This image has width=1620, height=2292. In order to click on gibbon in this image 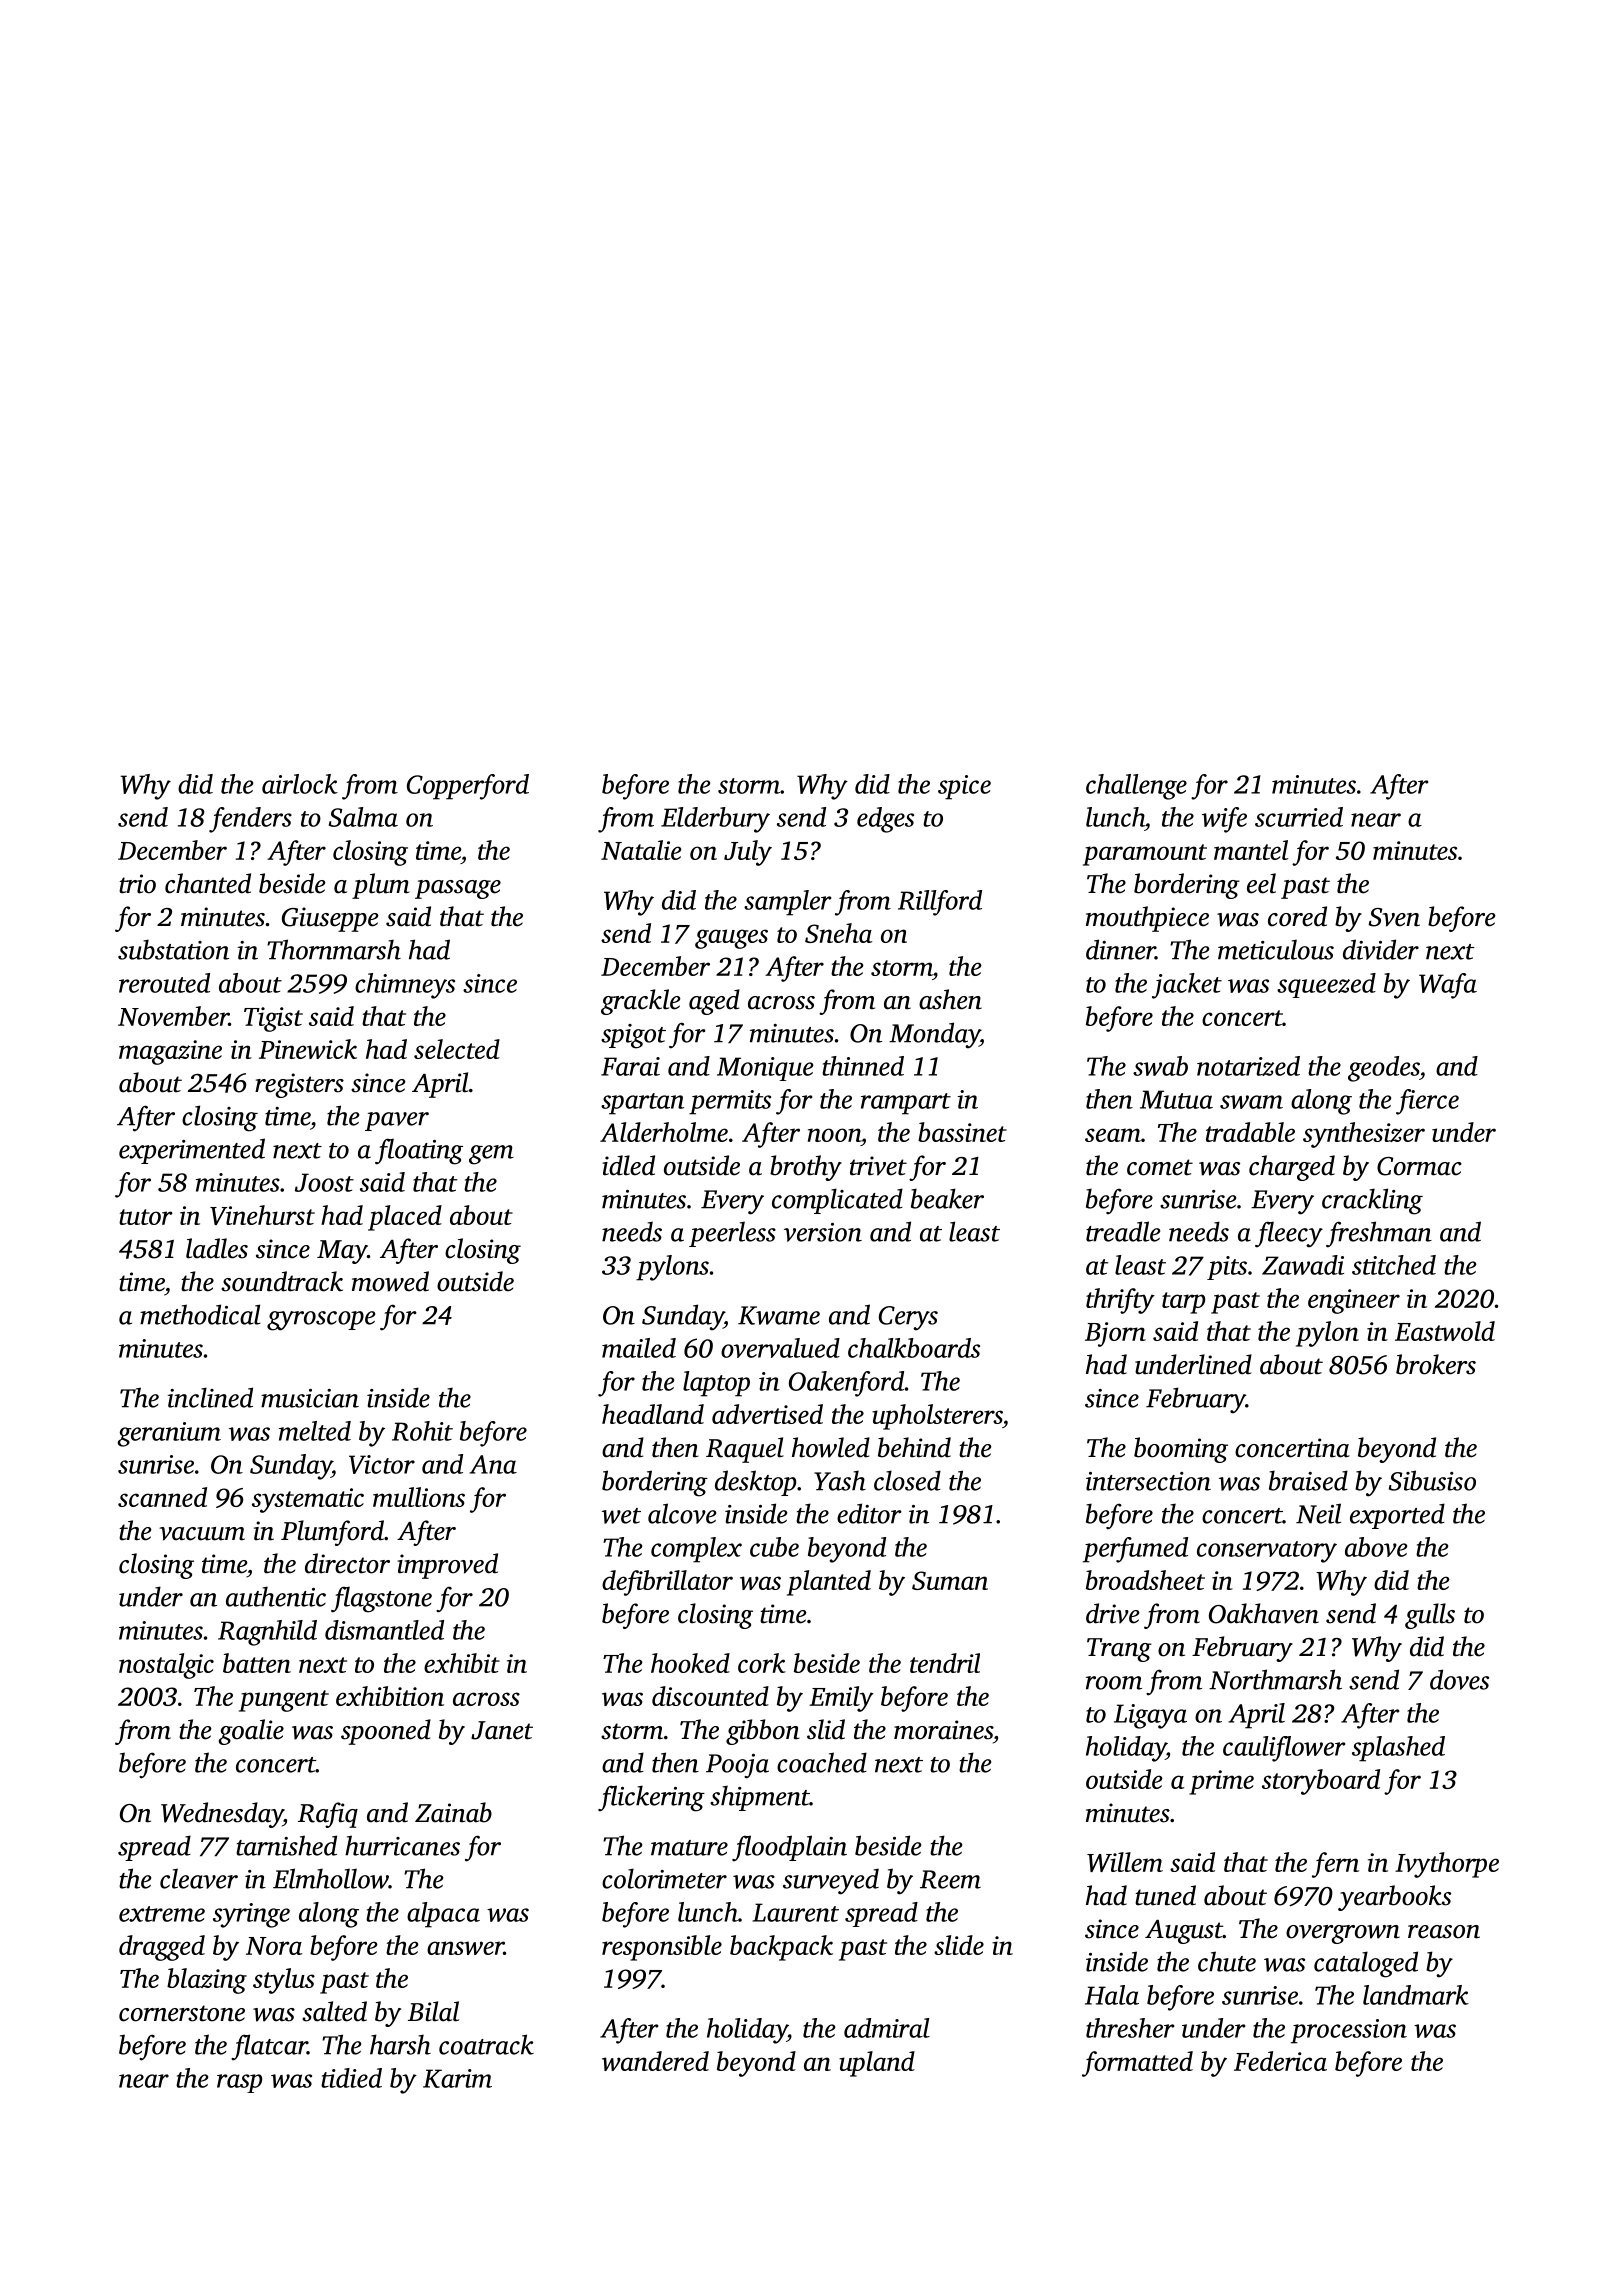, I will do `click(763, 1732)`.
